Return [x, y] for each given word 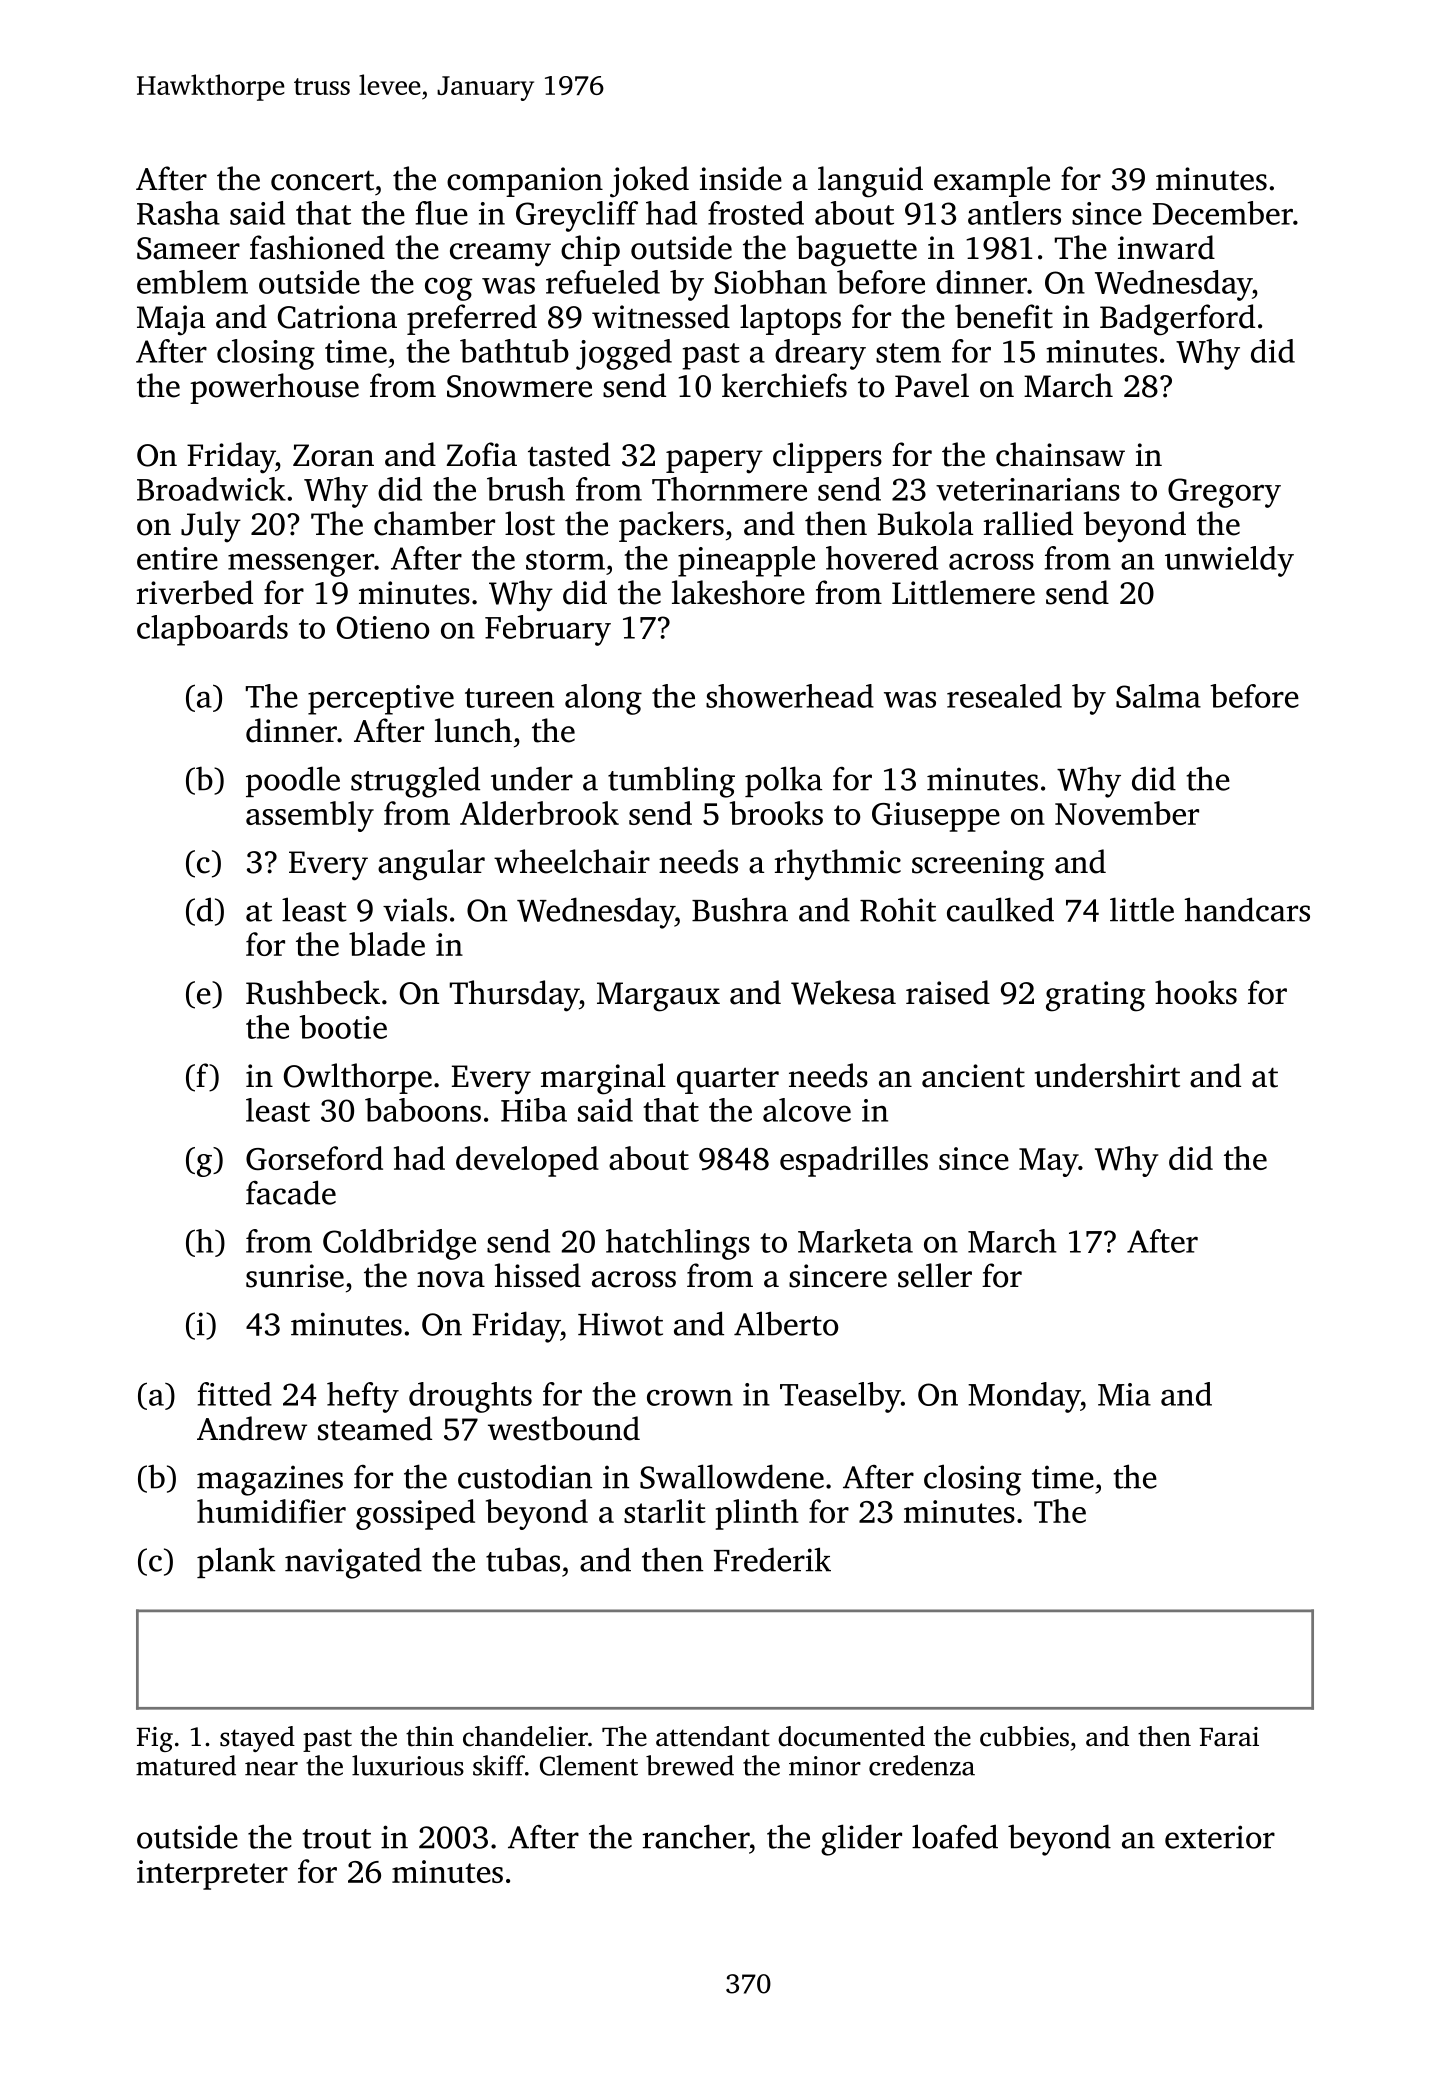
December [1223, 213]
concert [322, 180]
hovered [882, 558]
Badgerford [1177, 320]
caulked [1000, 909]
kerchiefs [784, 385]
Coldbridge [399, 1244]
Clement [589, 1765]
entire [177, 558]
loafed [955, 1836]
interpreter [212, 1875]
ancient [973, 1076]
